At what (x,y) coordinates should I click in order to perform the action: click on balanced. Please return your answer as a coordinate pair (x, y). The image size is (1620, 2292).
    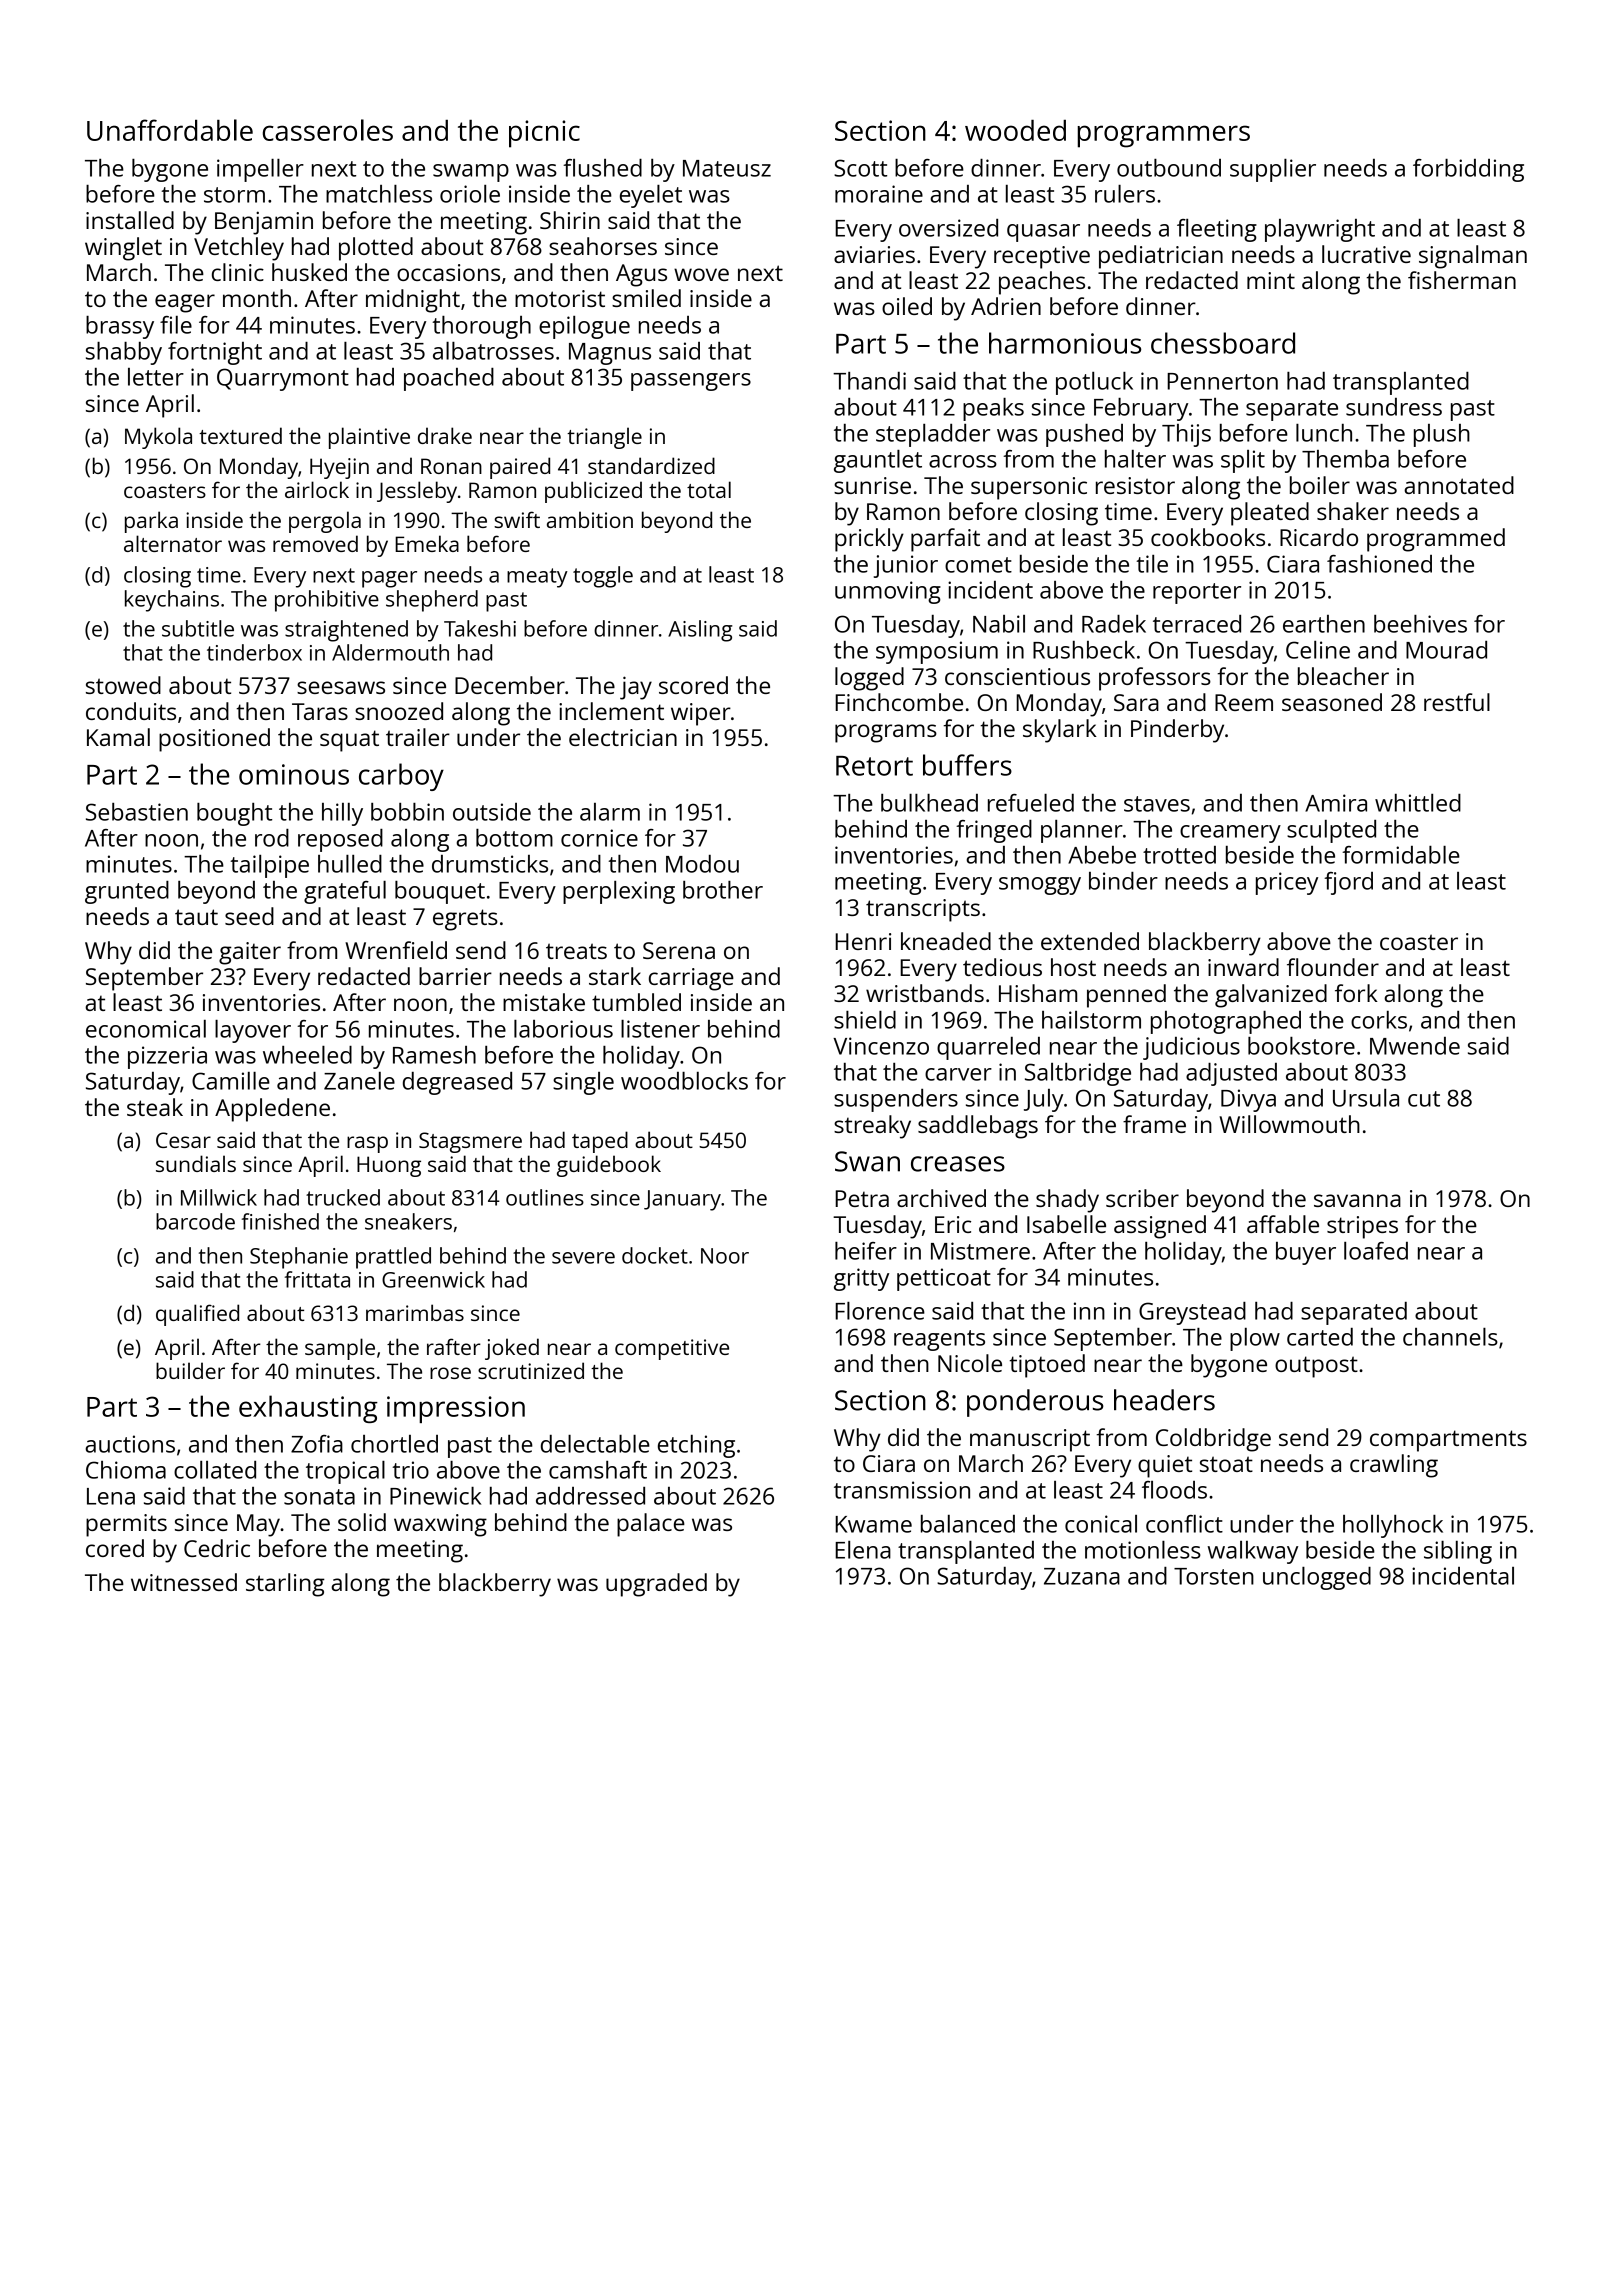
    Looking at the image, I should click on (968, 1524).
